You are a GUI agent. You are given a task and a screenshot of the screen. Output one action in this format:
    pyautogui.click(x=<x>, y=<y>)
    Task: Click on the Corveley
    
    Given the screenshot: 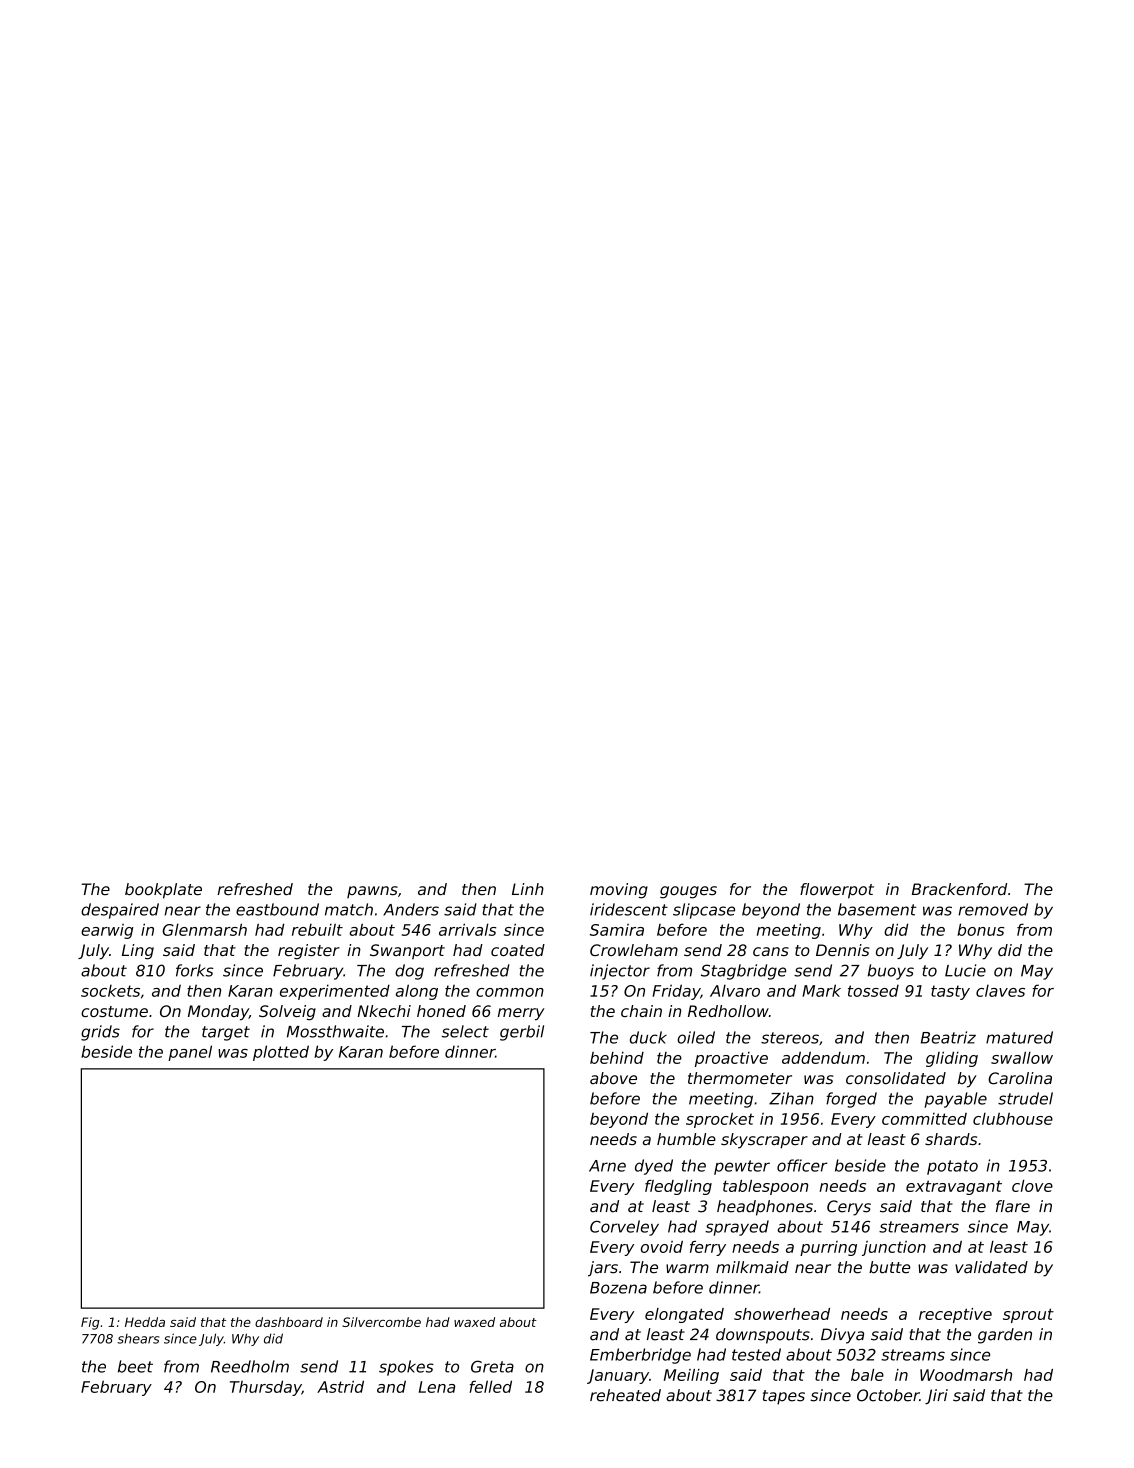 What is the action you would take?
    pyautogui.click(x=624, y=1228)
